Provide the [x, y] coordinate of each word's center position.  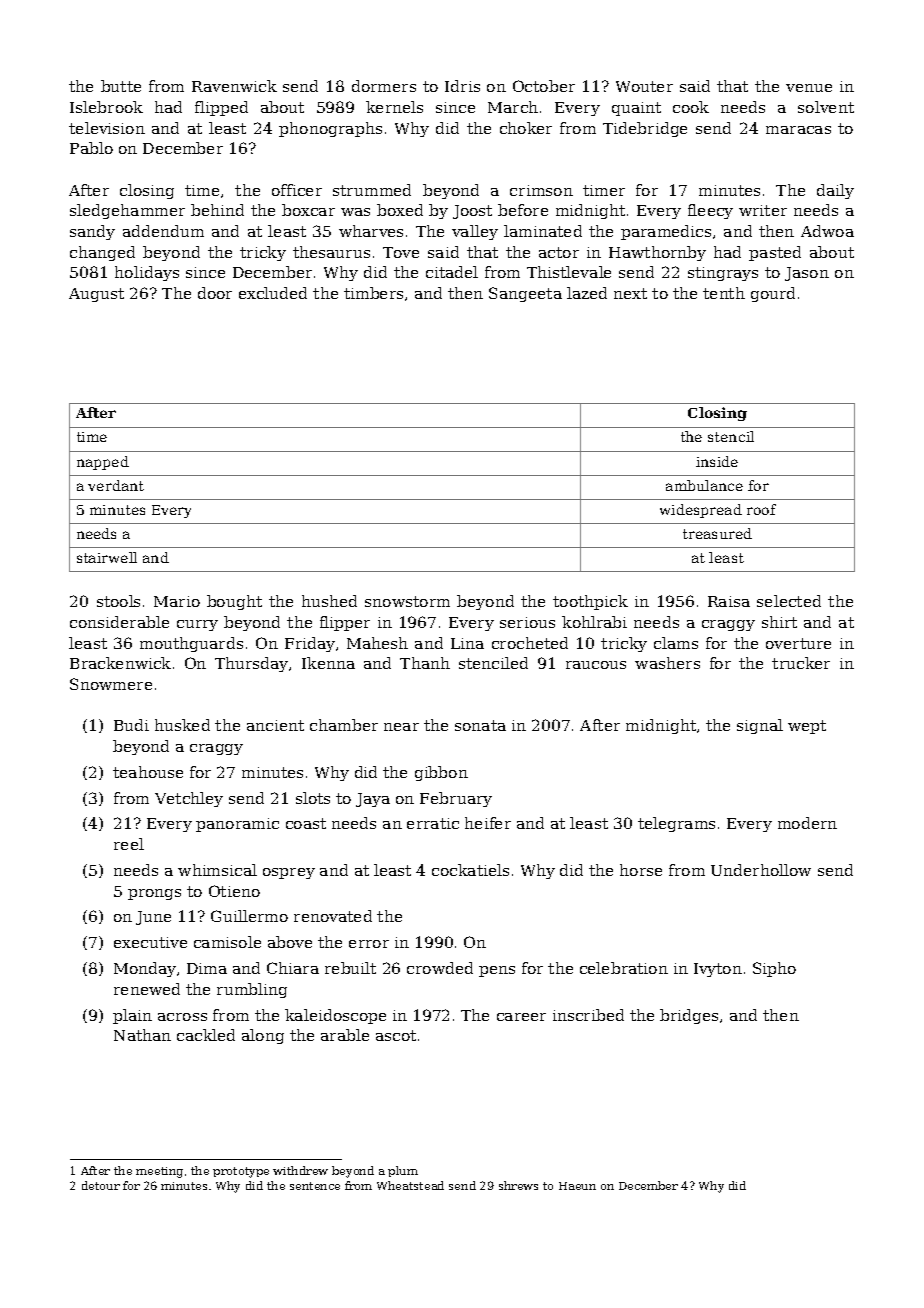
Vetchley [189, 799]
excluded [273, 293]
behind [217, 210]
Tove [401, 252]
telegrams [676, 824]
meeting [159, 1172]
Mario [177, 601]
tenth [724, 293]
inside [717, 461]
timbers [373, 293]
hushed [329, 601]
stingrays [723, 274]
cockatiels [470, 870]
